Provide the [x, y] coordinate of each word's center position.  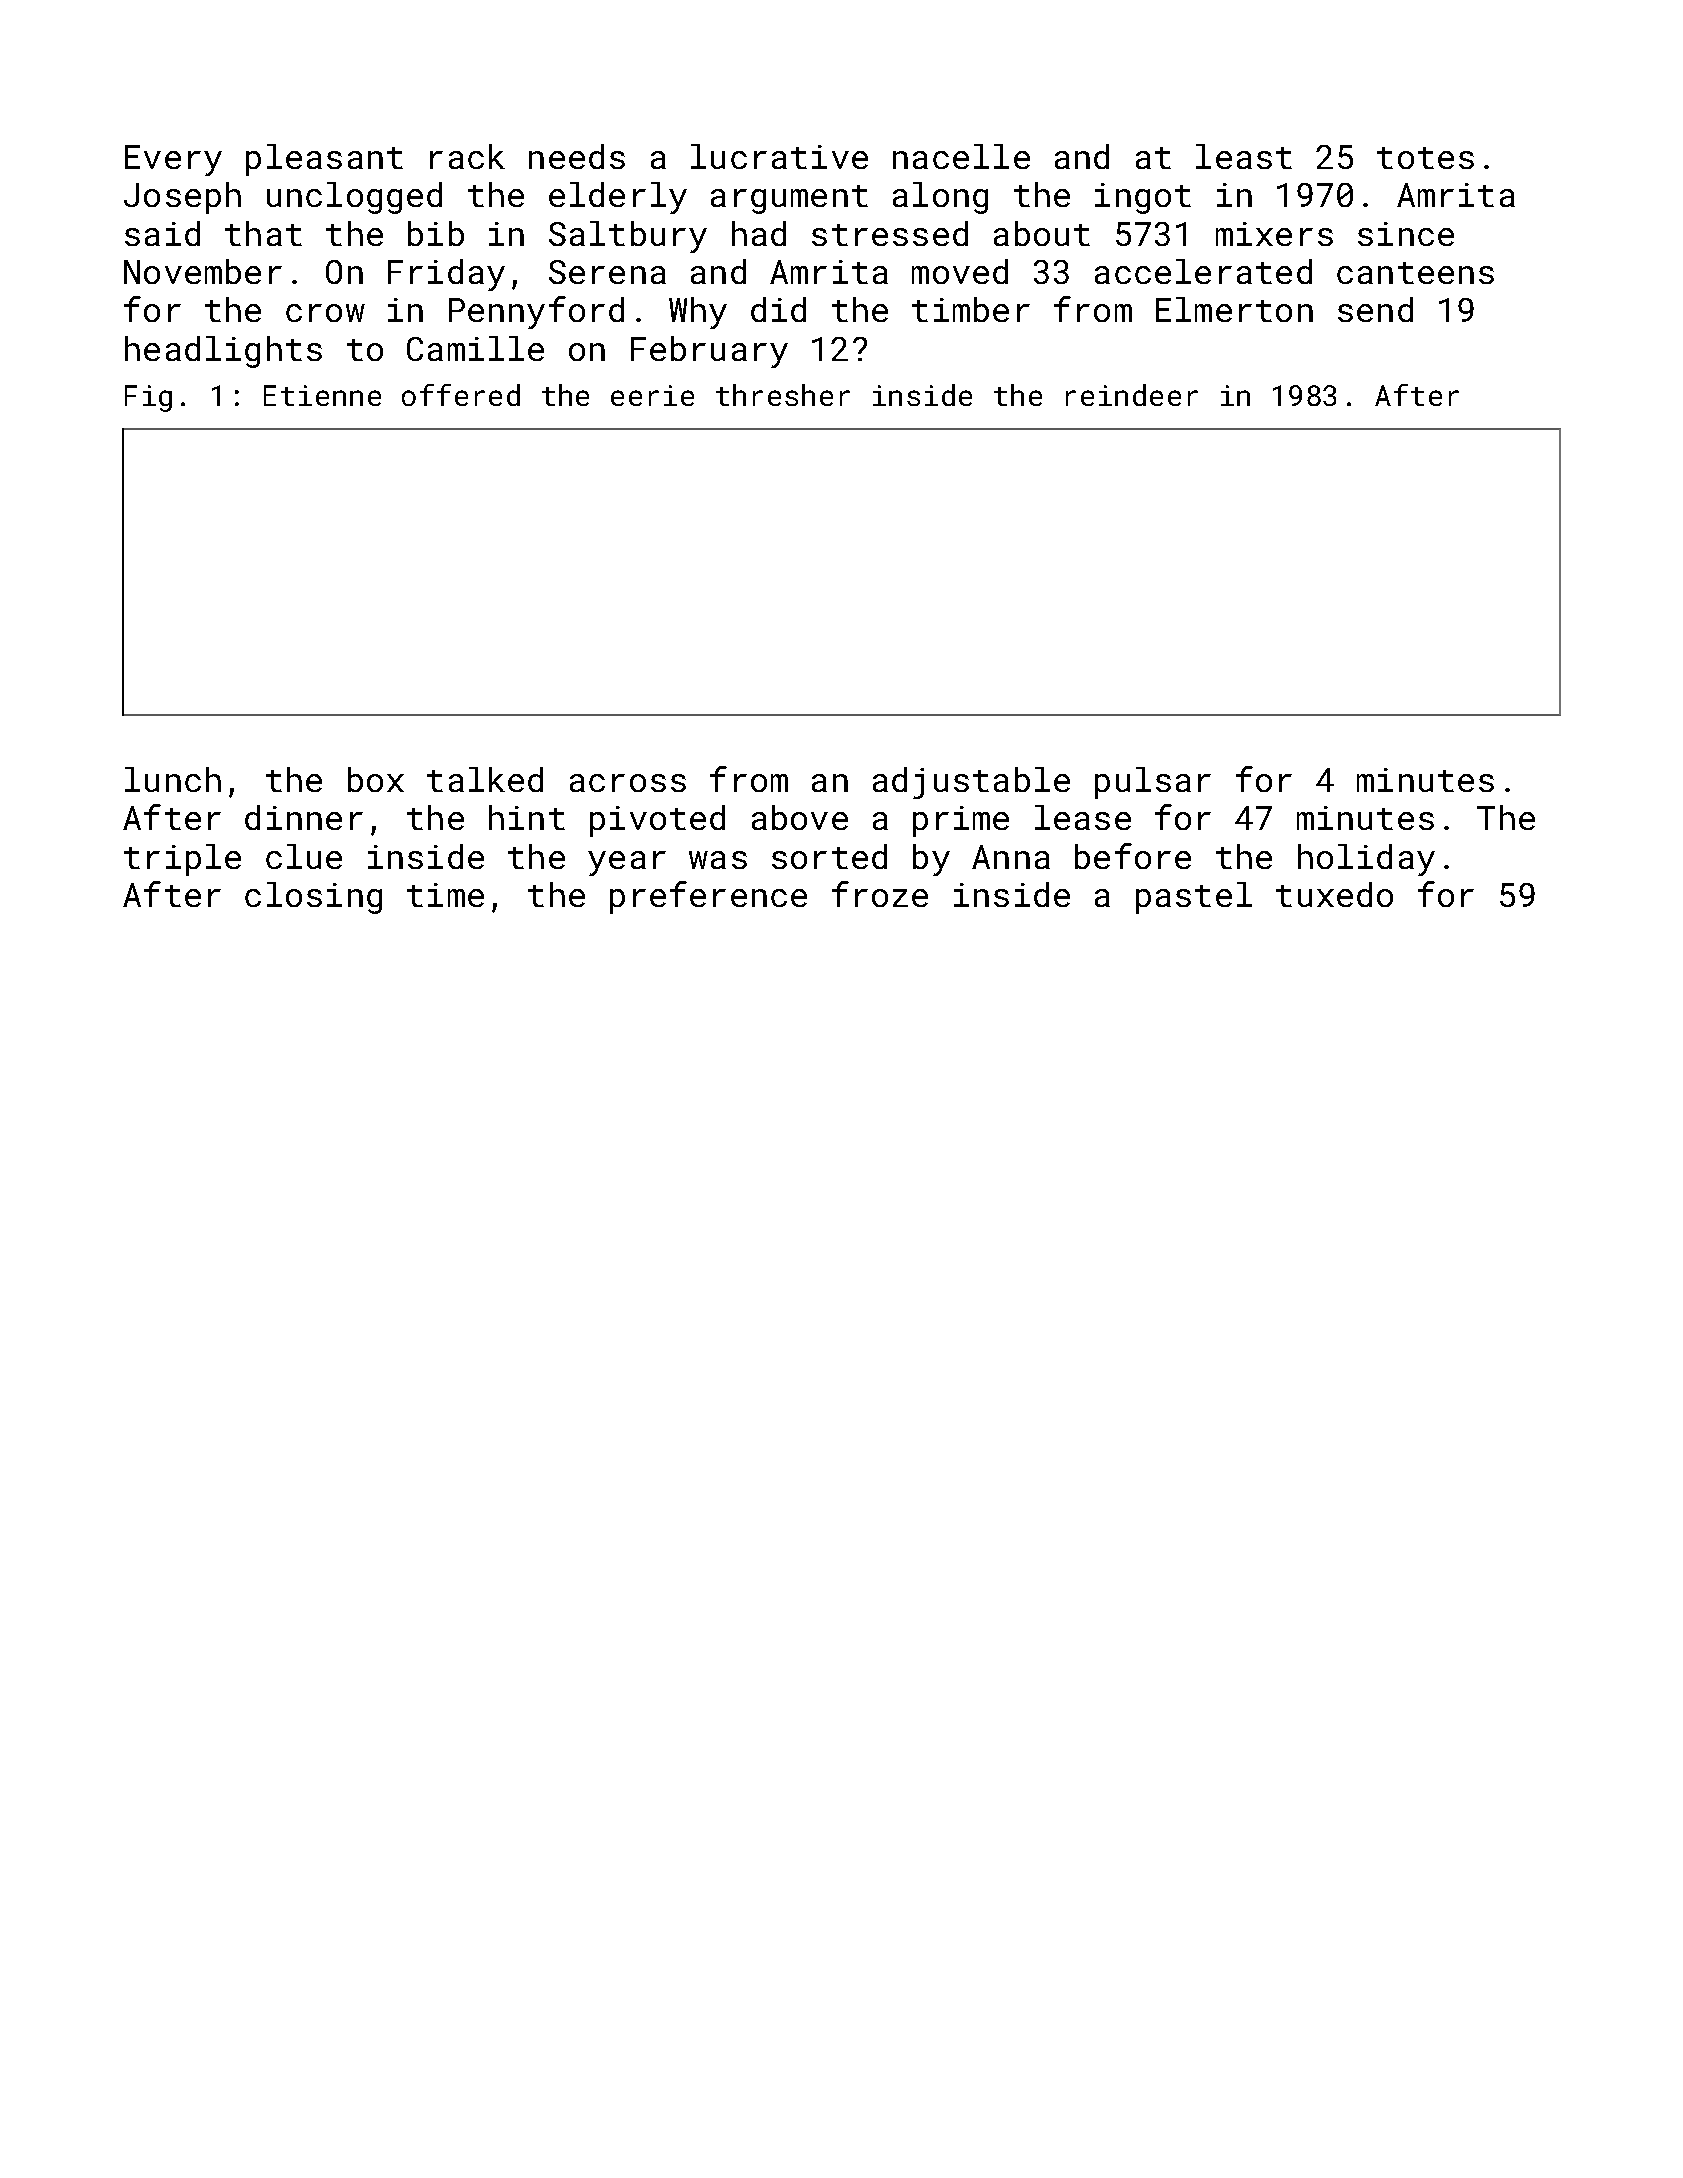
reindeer [1132, 395]
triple [182, 860]
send [1375, 309]
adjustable [971, 783]
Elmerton [1234, 309]
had [759, 233]
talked [485, 779]
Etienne [322, 395]
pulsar [1153, 783]
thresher [783, 395]
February [709, 352]
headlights [223, 352]
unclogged [354, 198]
